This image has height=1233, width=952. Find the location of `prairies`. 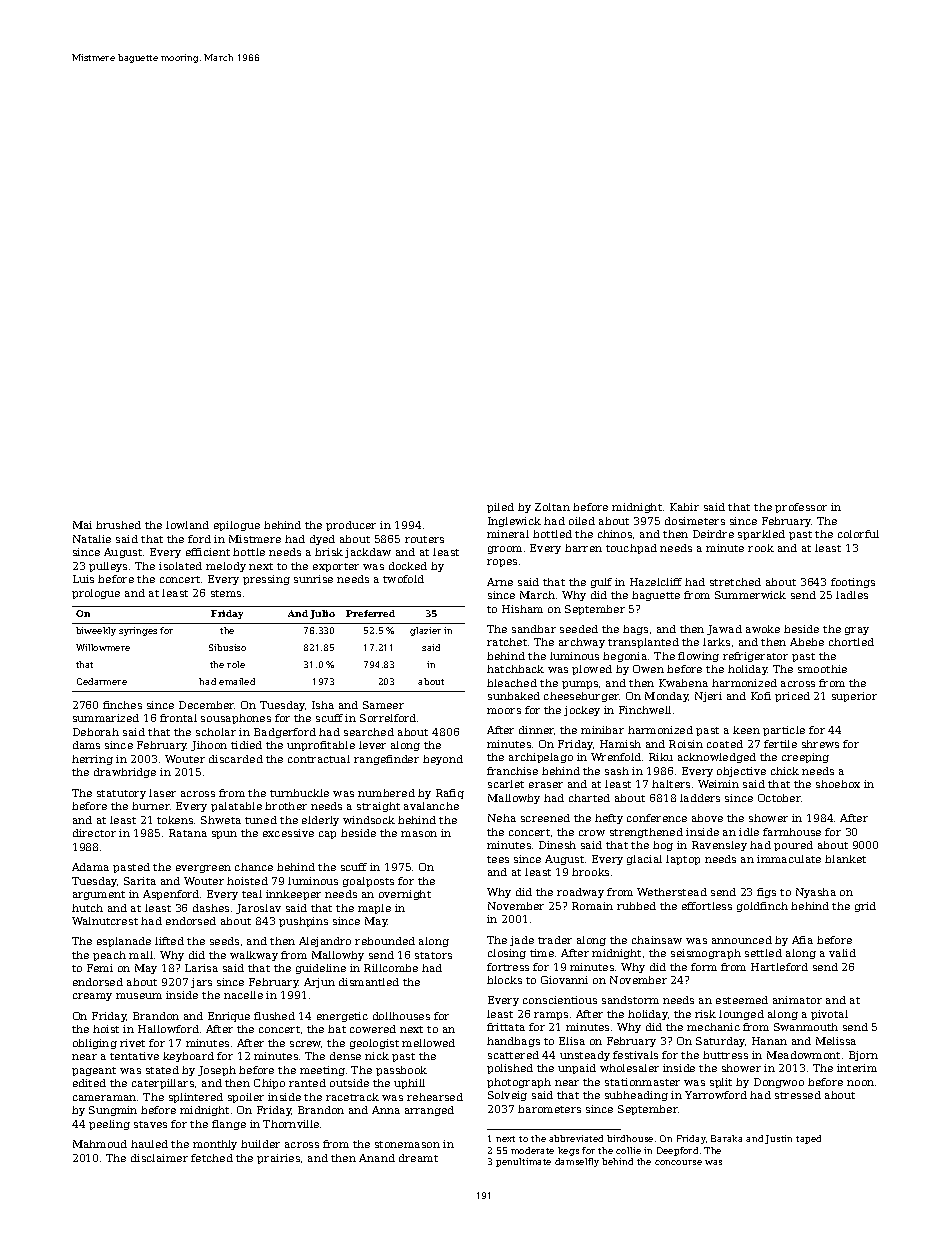

prairies is located at coordinates (278, 1159).
